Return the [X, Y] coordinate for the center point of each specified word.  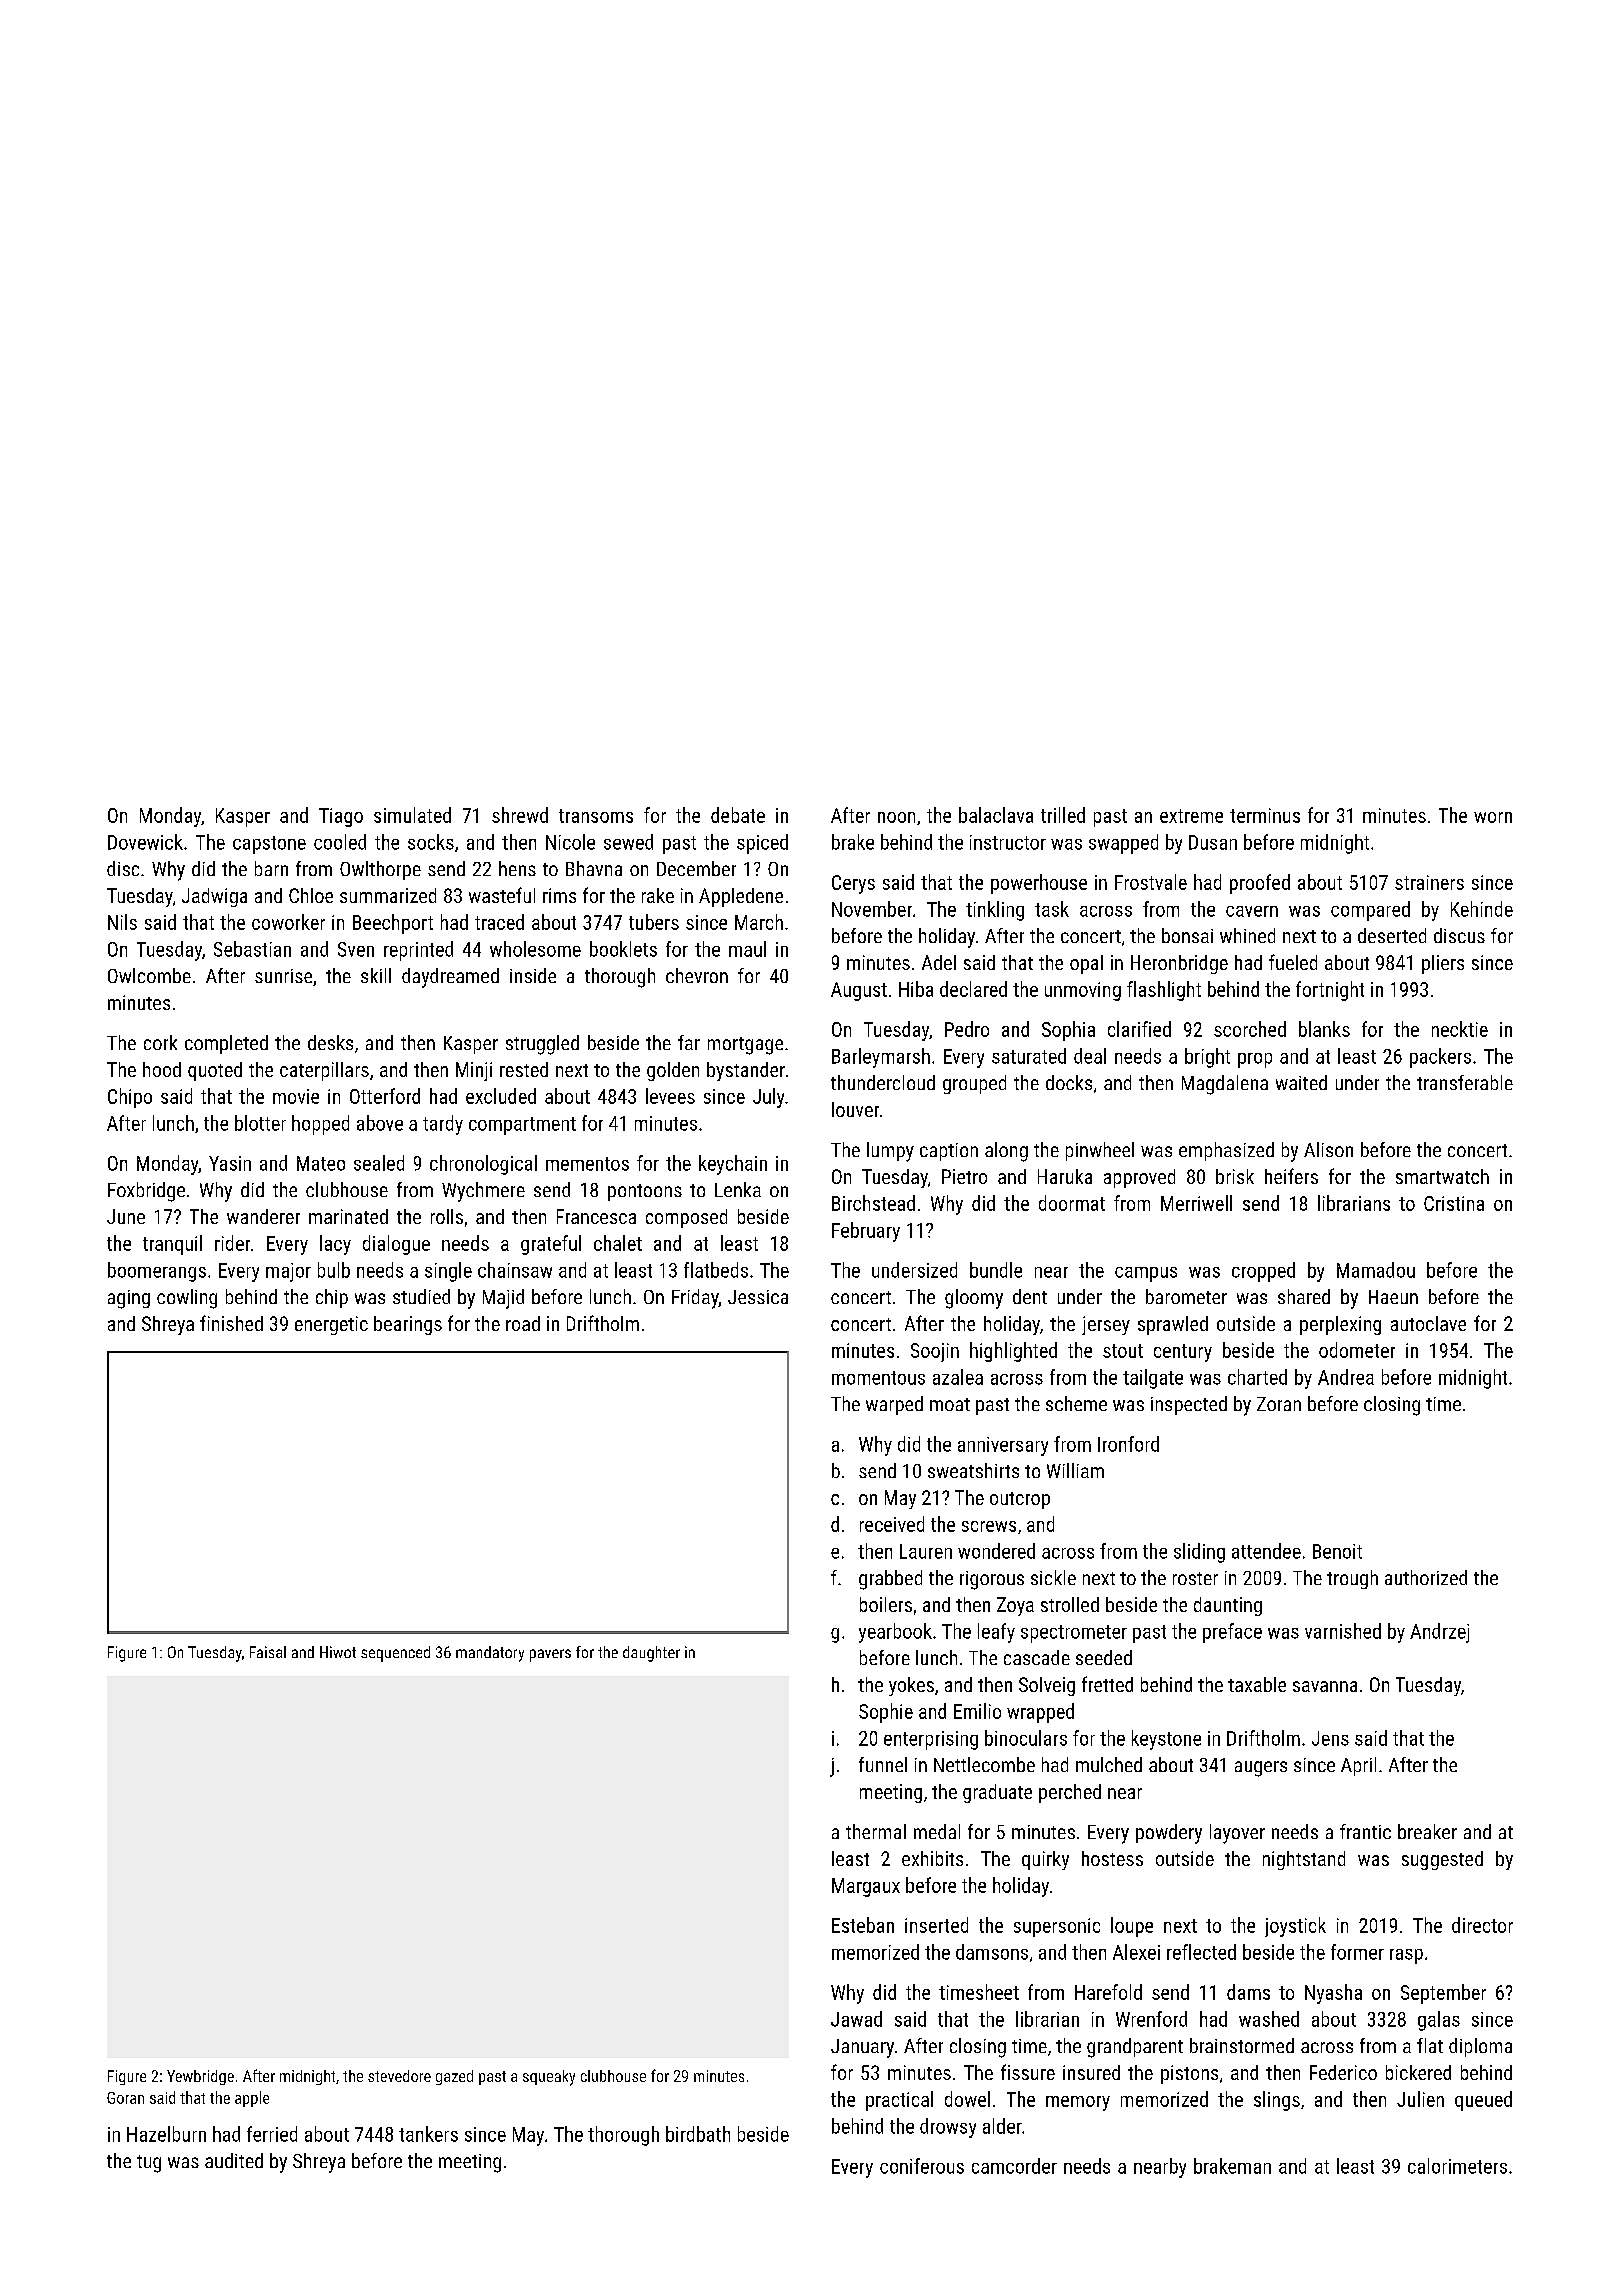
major [288, 1272]
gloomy [974, 1299]
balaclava [996, 815]
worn [1493, 817]
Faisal [268, 1652]
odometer [1357, 1350]
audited [234, 2160]
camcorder [1014, 2166]
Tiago [341, 817]
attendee [1266, 1551]
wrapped [1040, 1713]
